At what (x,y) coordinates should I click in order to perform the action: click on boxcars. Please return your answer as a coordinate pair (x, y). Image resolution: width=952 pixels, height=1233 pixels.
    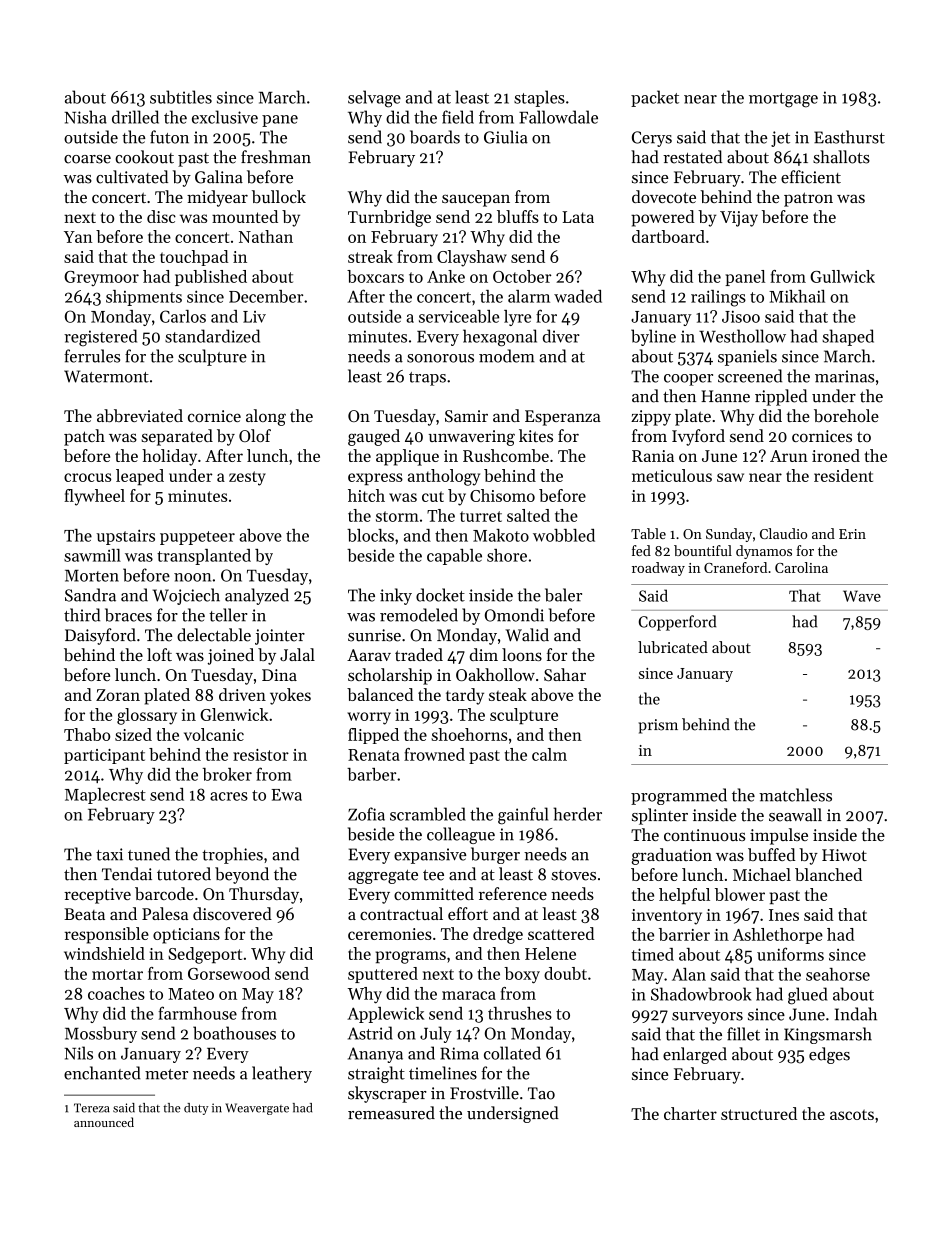
    Looking at the image, I should click on (375, 276).
